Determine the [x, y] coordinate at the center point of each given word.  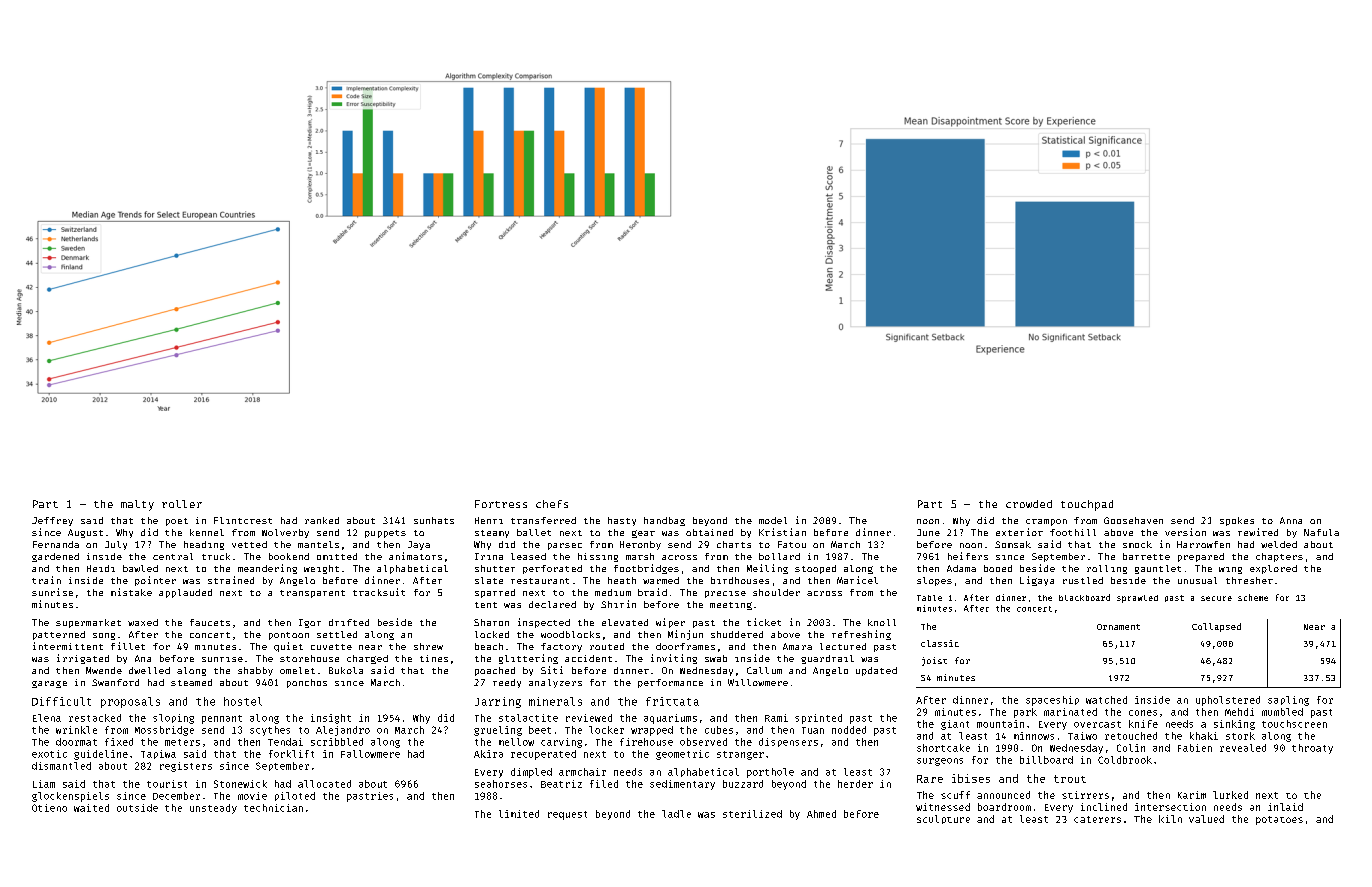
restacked [95, 718]
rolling [1107, 569]
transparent [312, 594]
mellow [516, 742]
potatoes [1279, 820]
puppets [385, 534]
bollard [779, 556]
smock [1137, 544]
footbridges [646, 569]
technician [273, 808]
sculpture [943, 819]
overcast [1097, 724]
